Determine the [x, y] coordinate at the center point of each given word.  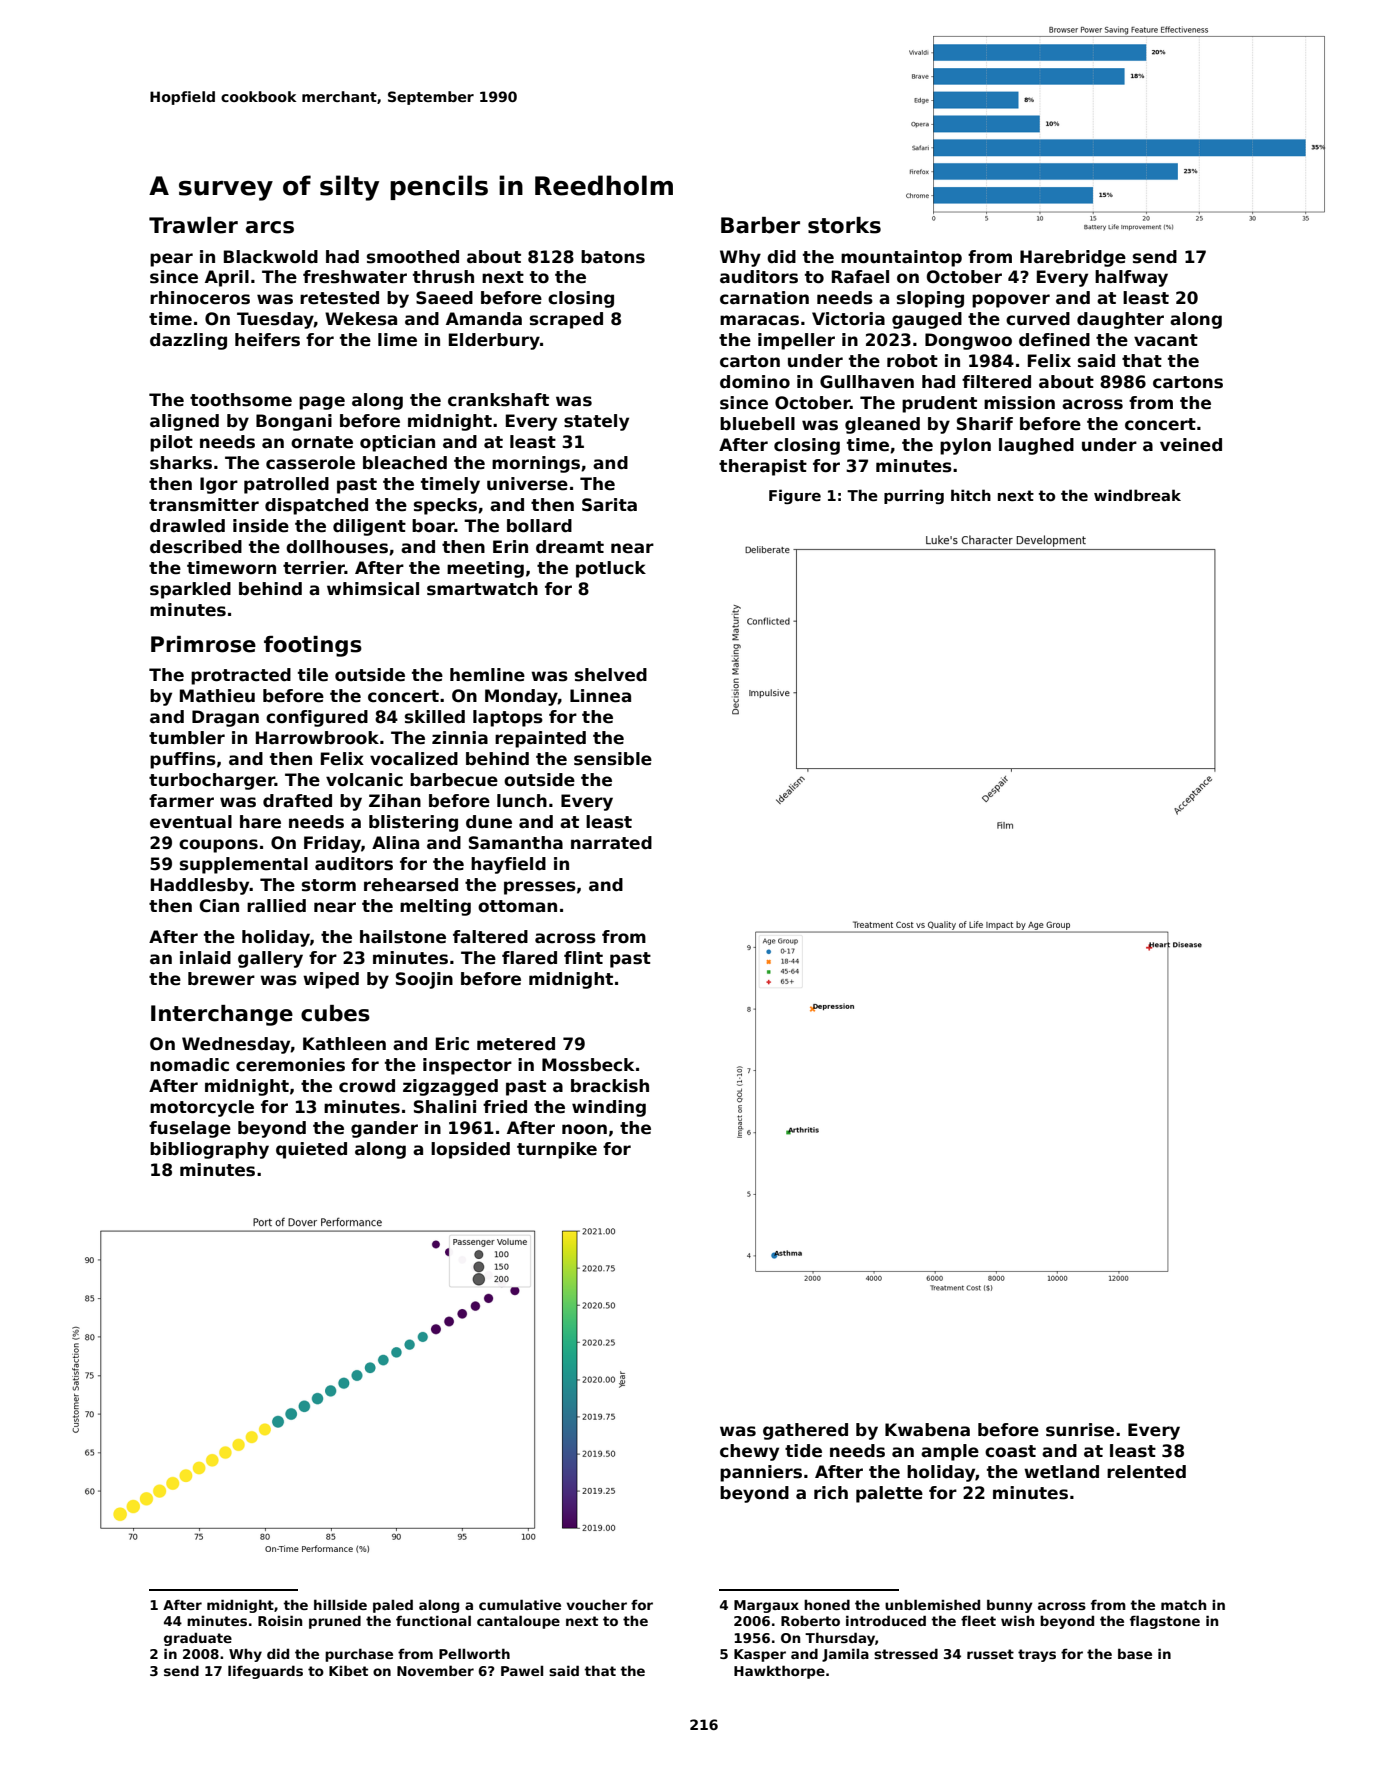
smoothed [413, 257]
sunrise [1080, 1430]
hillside [340, 1604]
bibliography [209, 1150]
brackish [610, 1086]
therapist [763, 467]
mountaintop [901, 258]
